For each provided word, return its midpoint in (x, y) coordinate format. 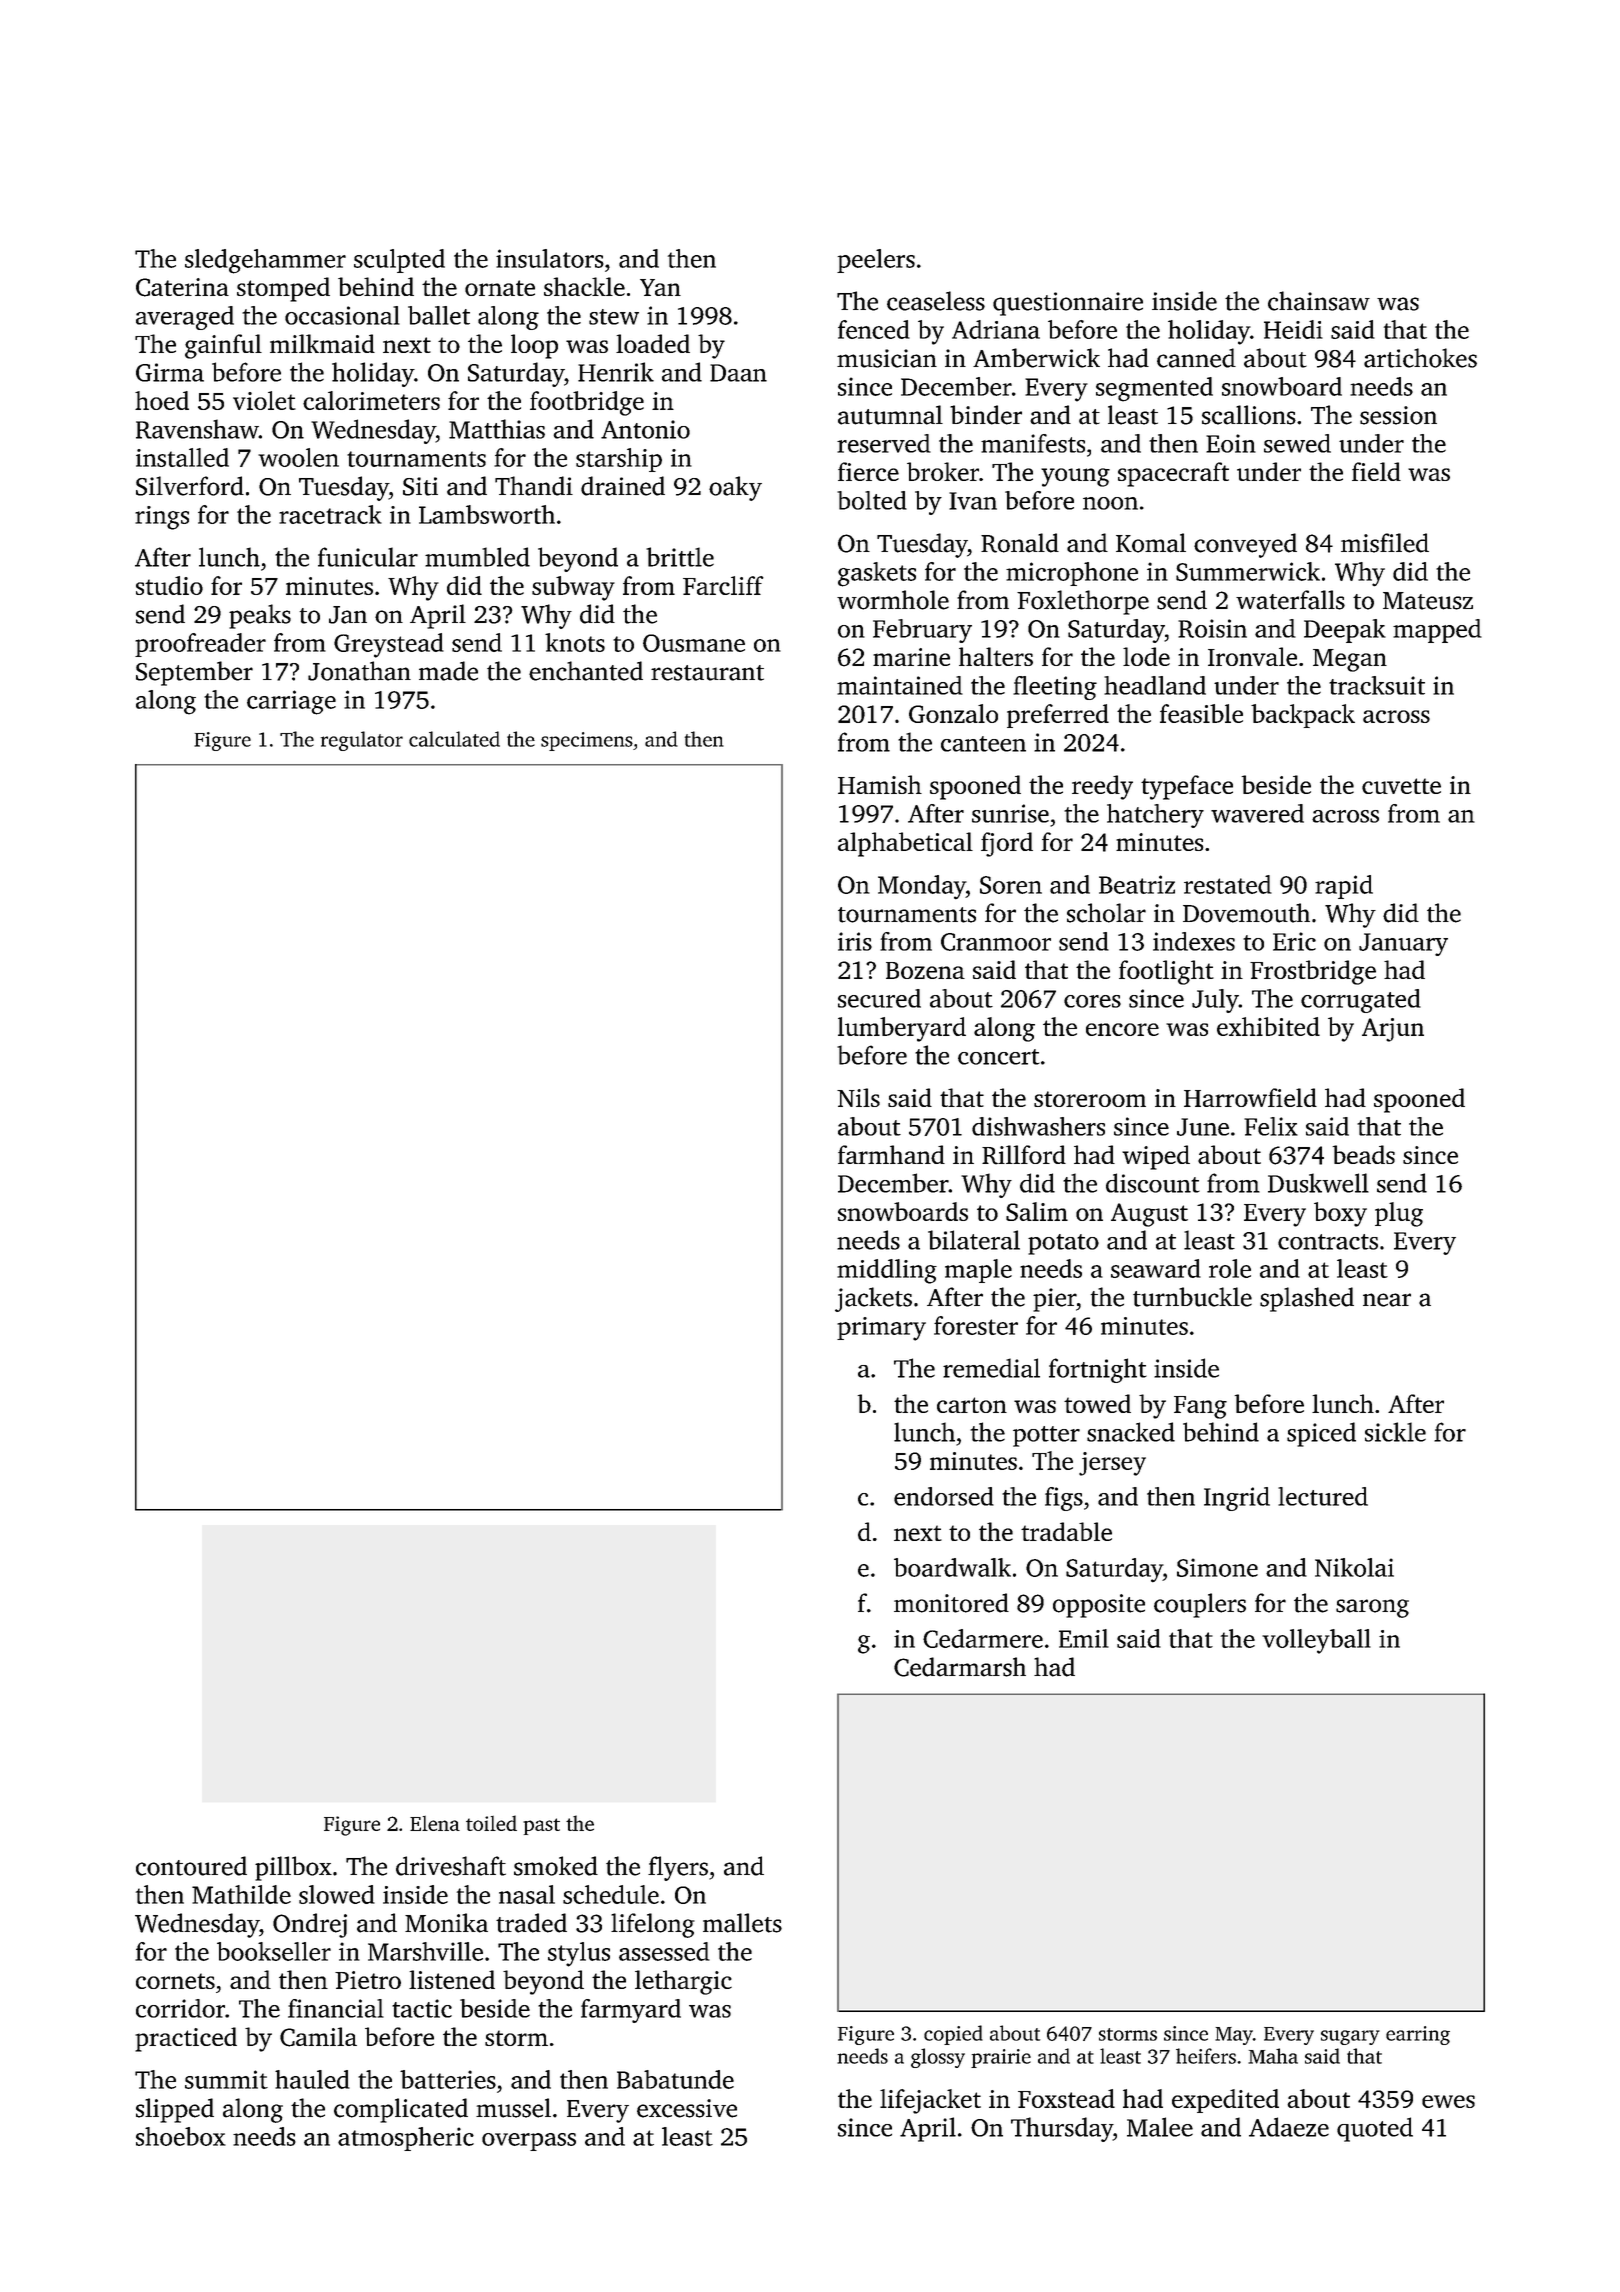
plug (1399, 1214)
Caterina (182, 287)
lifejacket (930, 2101)
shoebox (181, 2136)
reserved (884, 443)
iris (855, 941)
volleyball (1316, 1641)
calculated (454, 739)
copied (953, 2035)
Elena (435, 1823)
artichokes (1420, 358)
